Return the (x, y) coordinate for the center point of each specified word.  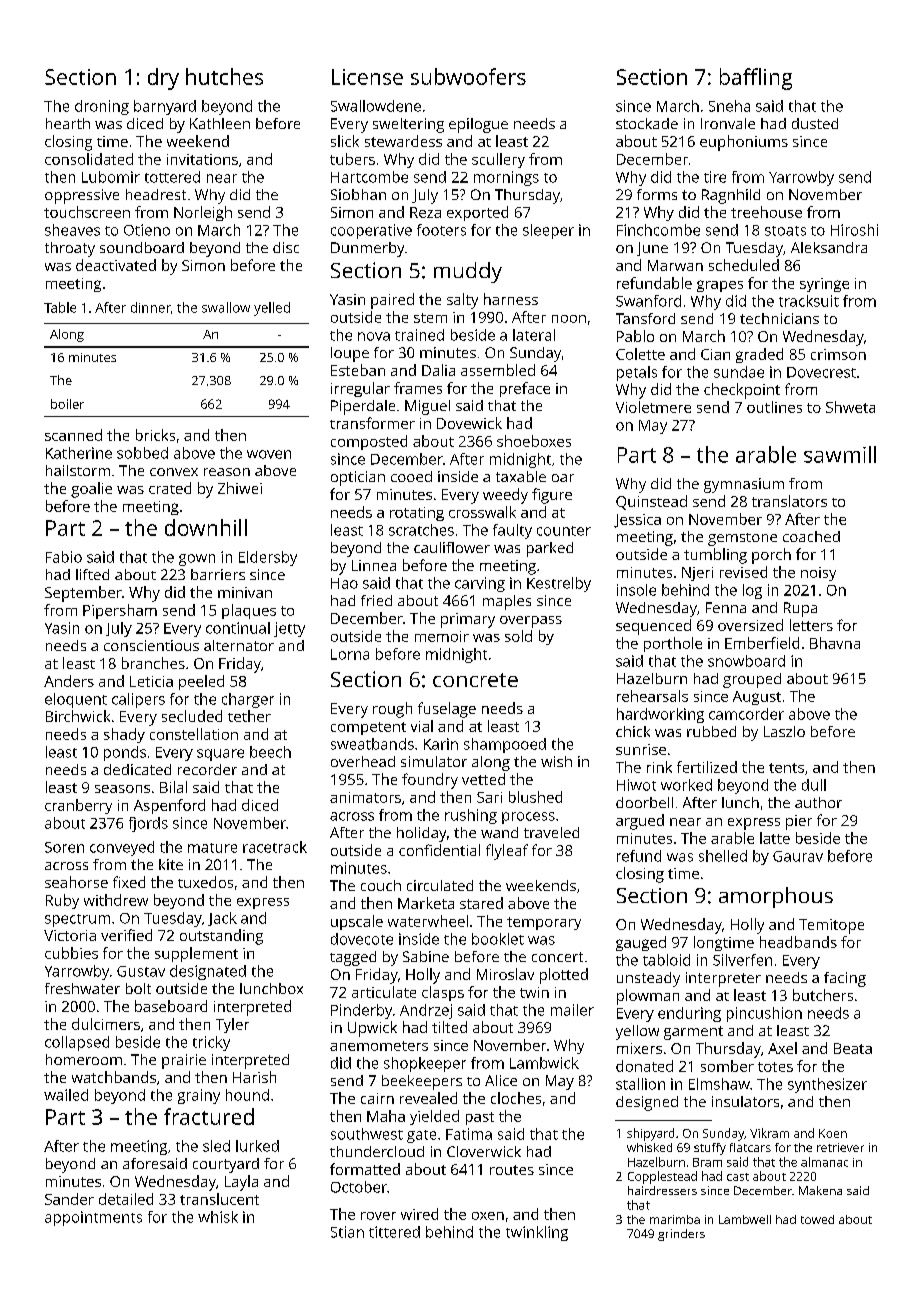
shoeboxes (534, 441)
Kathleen (220, 123)
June (652, 249)
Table (60, 307)
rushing (471, 816)
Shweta (850, 407)
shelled (723, 856)
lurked (257, 1146)
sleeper (548, 231)
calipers (138, 700)
